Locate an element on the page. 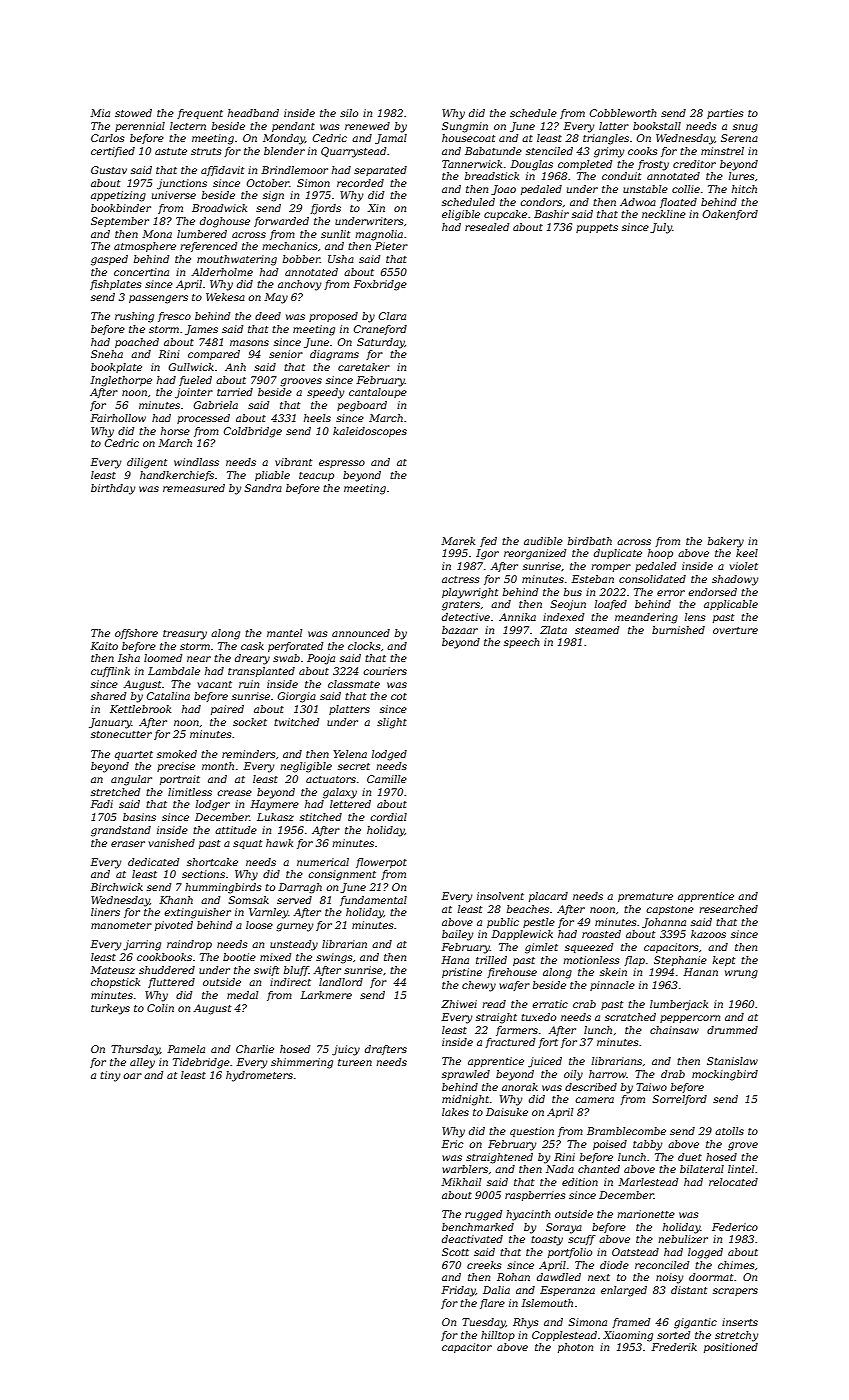 The width and height of the image is (849, 1400). steamed is located at coordinates (597, 630).
